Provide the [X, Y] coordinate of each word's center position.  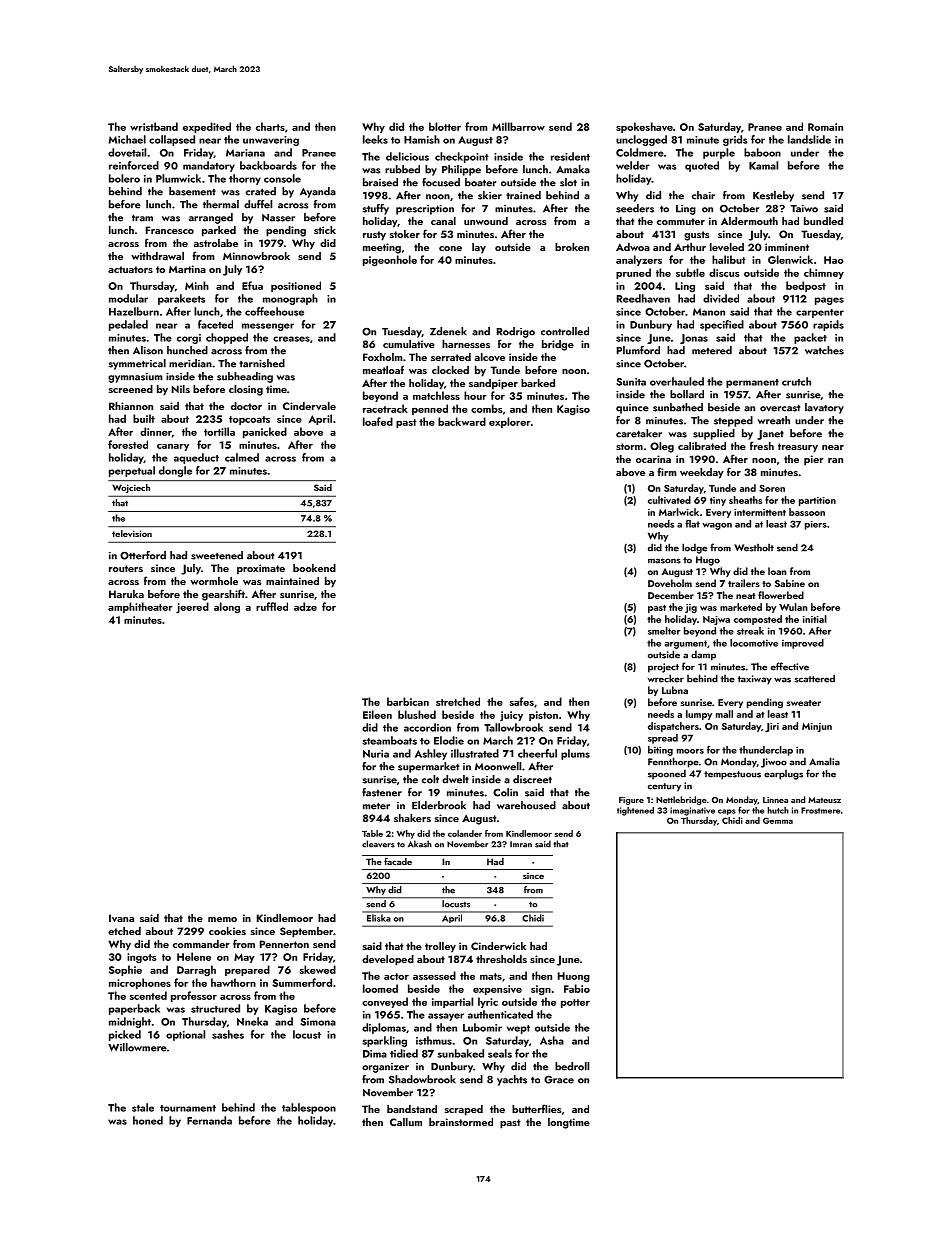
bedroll [572, 1066]
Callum [406, 1122]
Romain [825, 127]
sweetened [217, 555]
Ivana [121, 918]
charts [270, 126]
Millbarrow [518, 126]
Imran [521, 844]
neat [745, 596]
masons [664, 561]
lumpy [699, 715]
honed [148, 1120]
